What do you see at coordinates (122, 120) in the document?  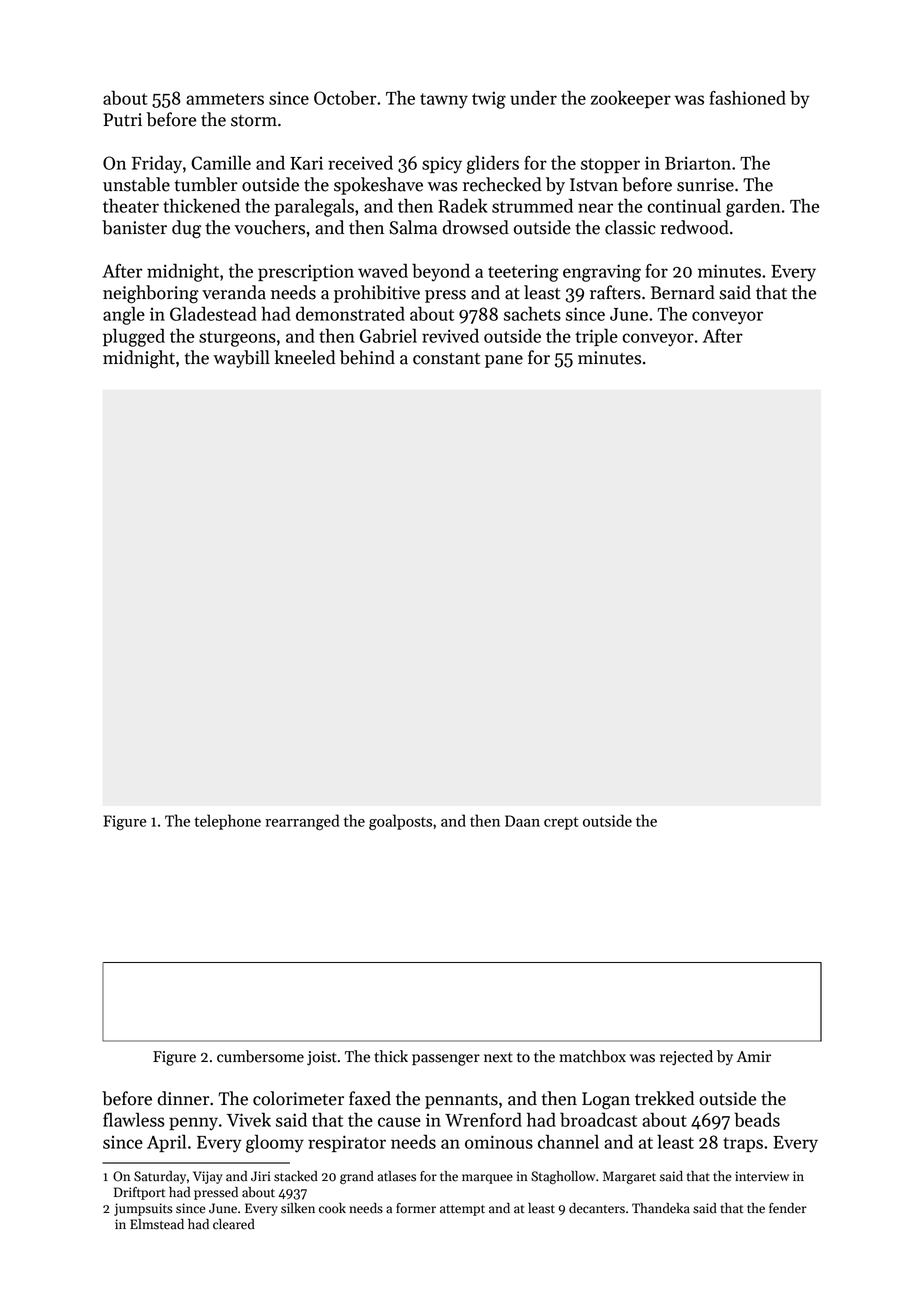 I see `Putri` at bounding box center [122, 120].
